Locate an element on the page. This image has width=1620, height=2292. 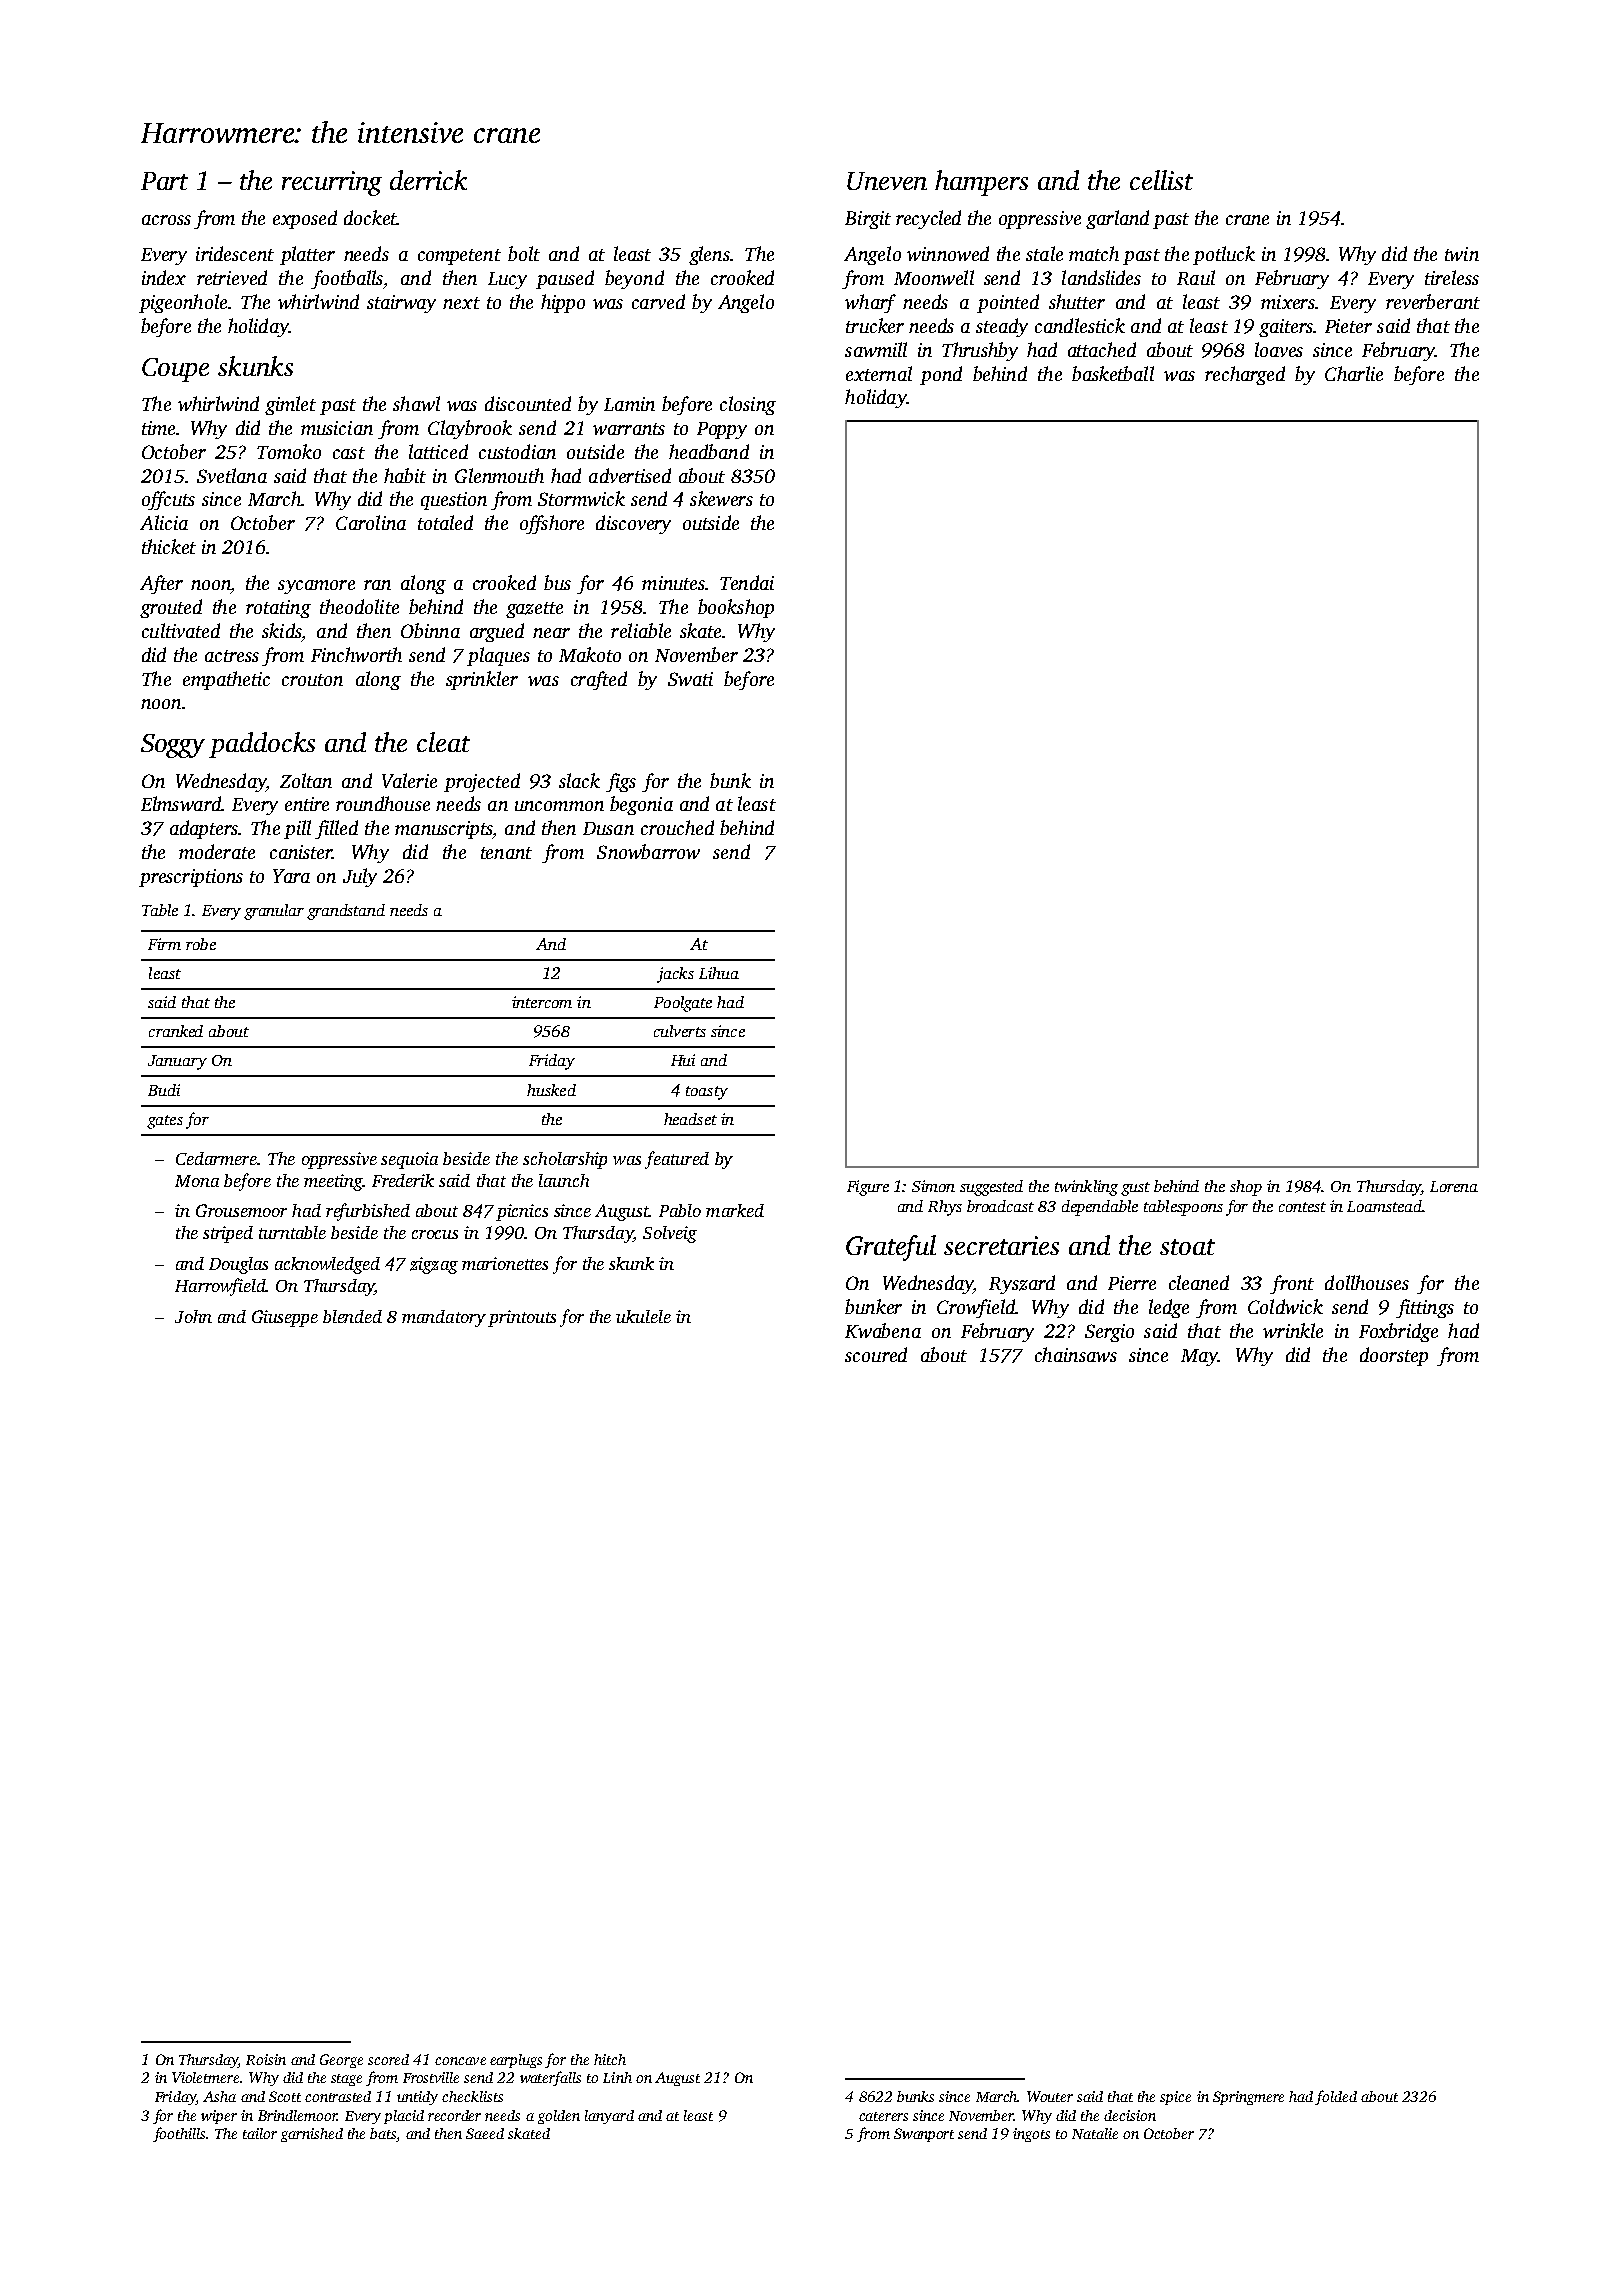
Swati is located at coordinates (690, 679).
